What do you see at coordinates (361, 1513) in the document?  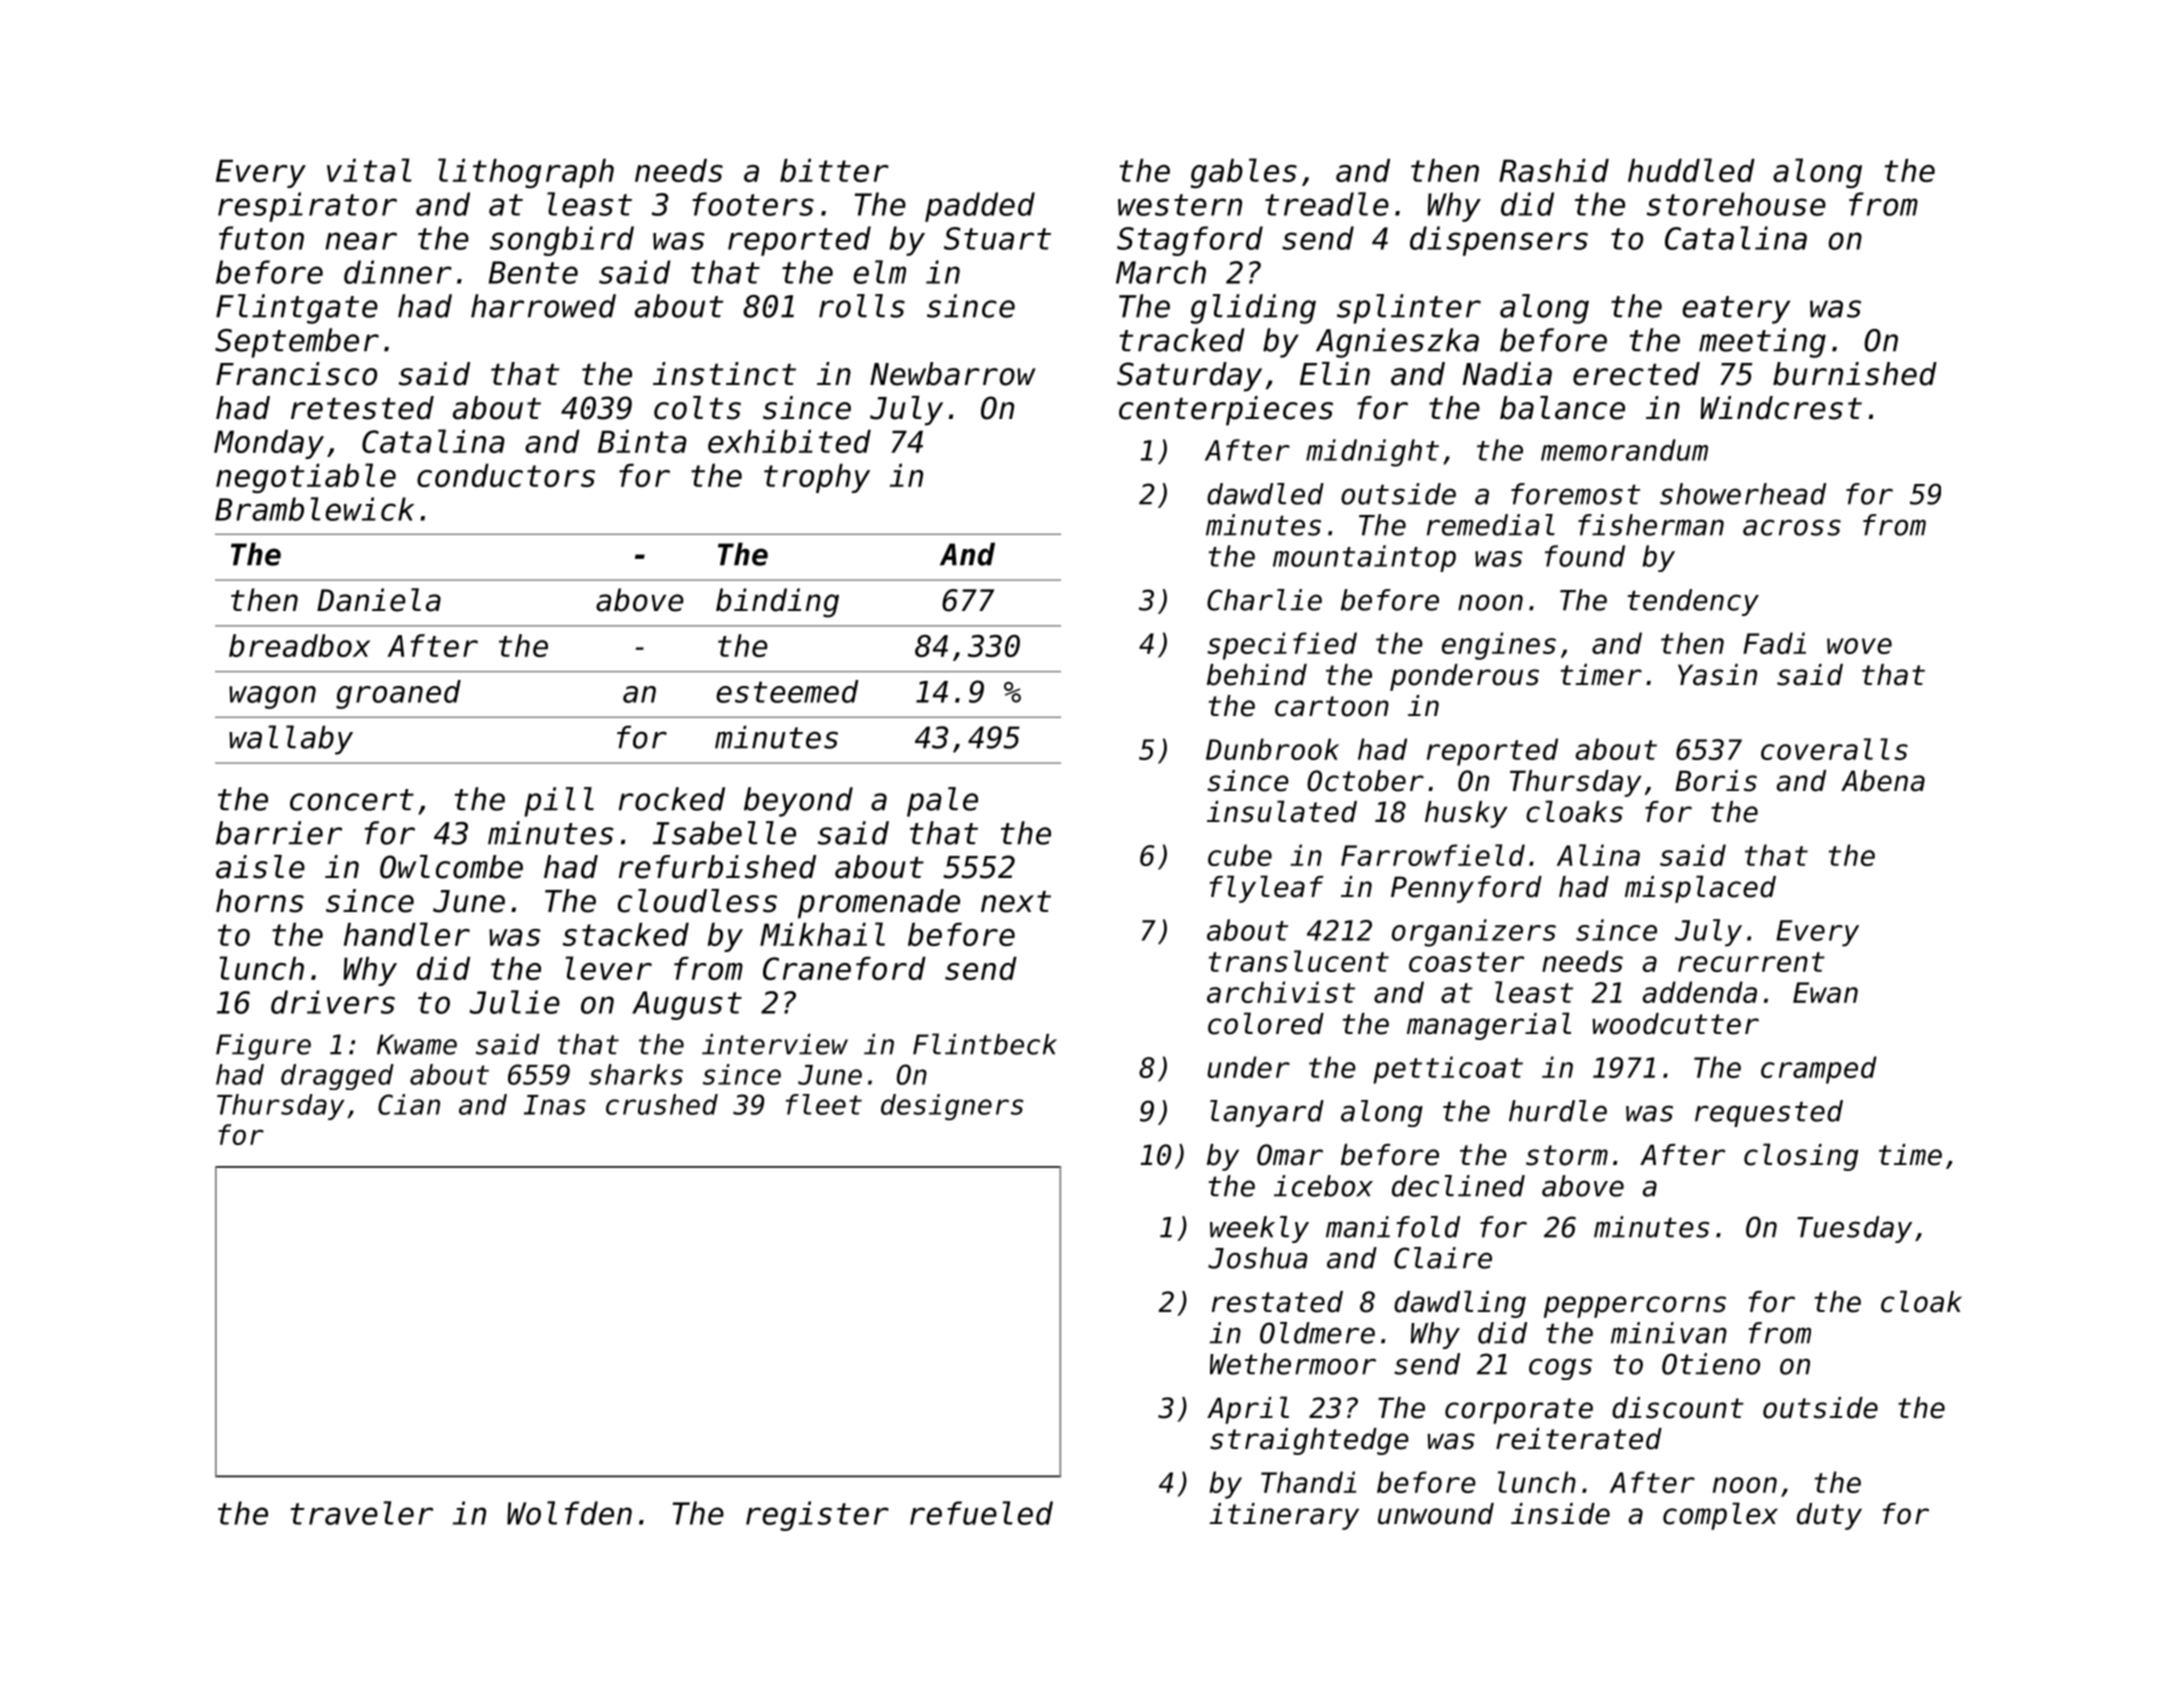 I see `traveler` at bounding box center [361, 1513].
